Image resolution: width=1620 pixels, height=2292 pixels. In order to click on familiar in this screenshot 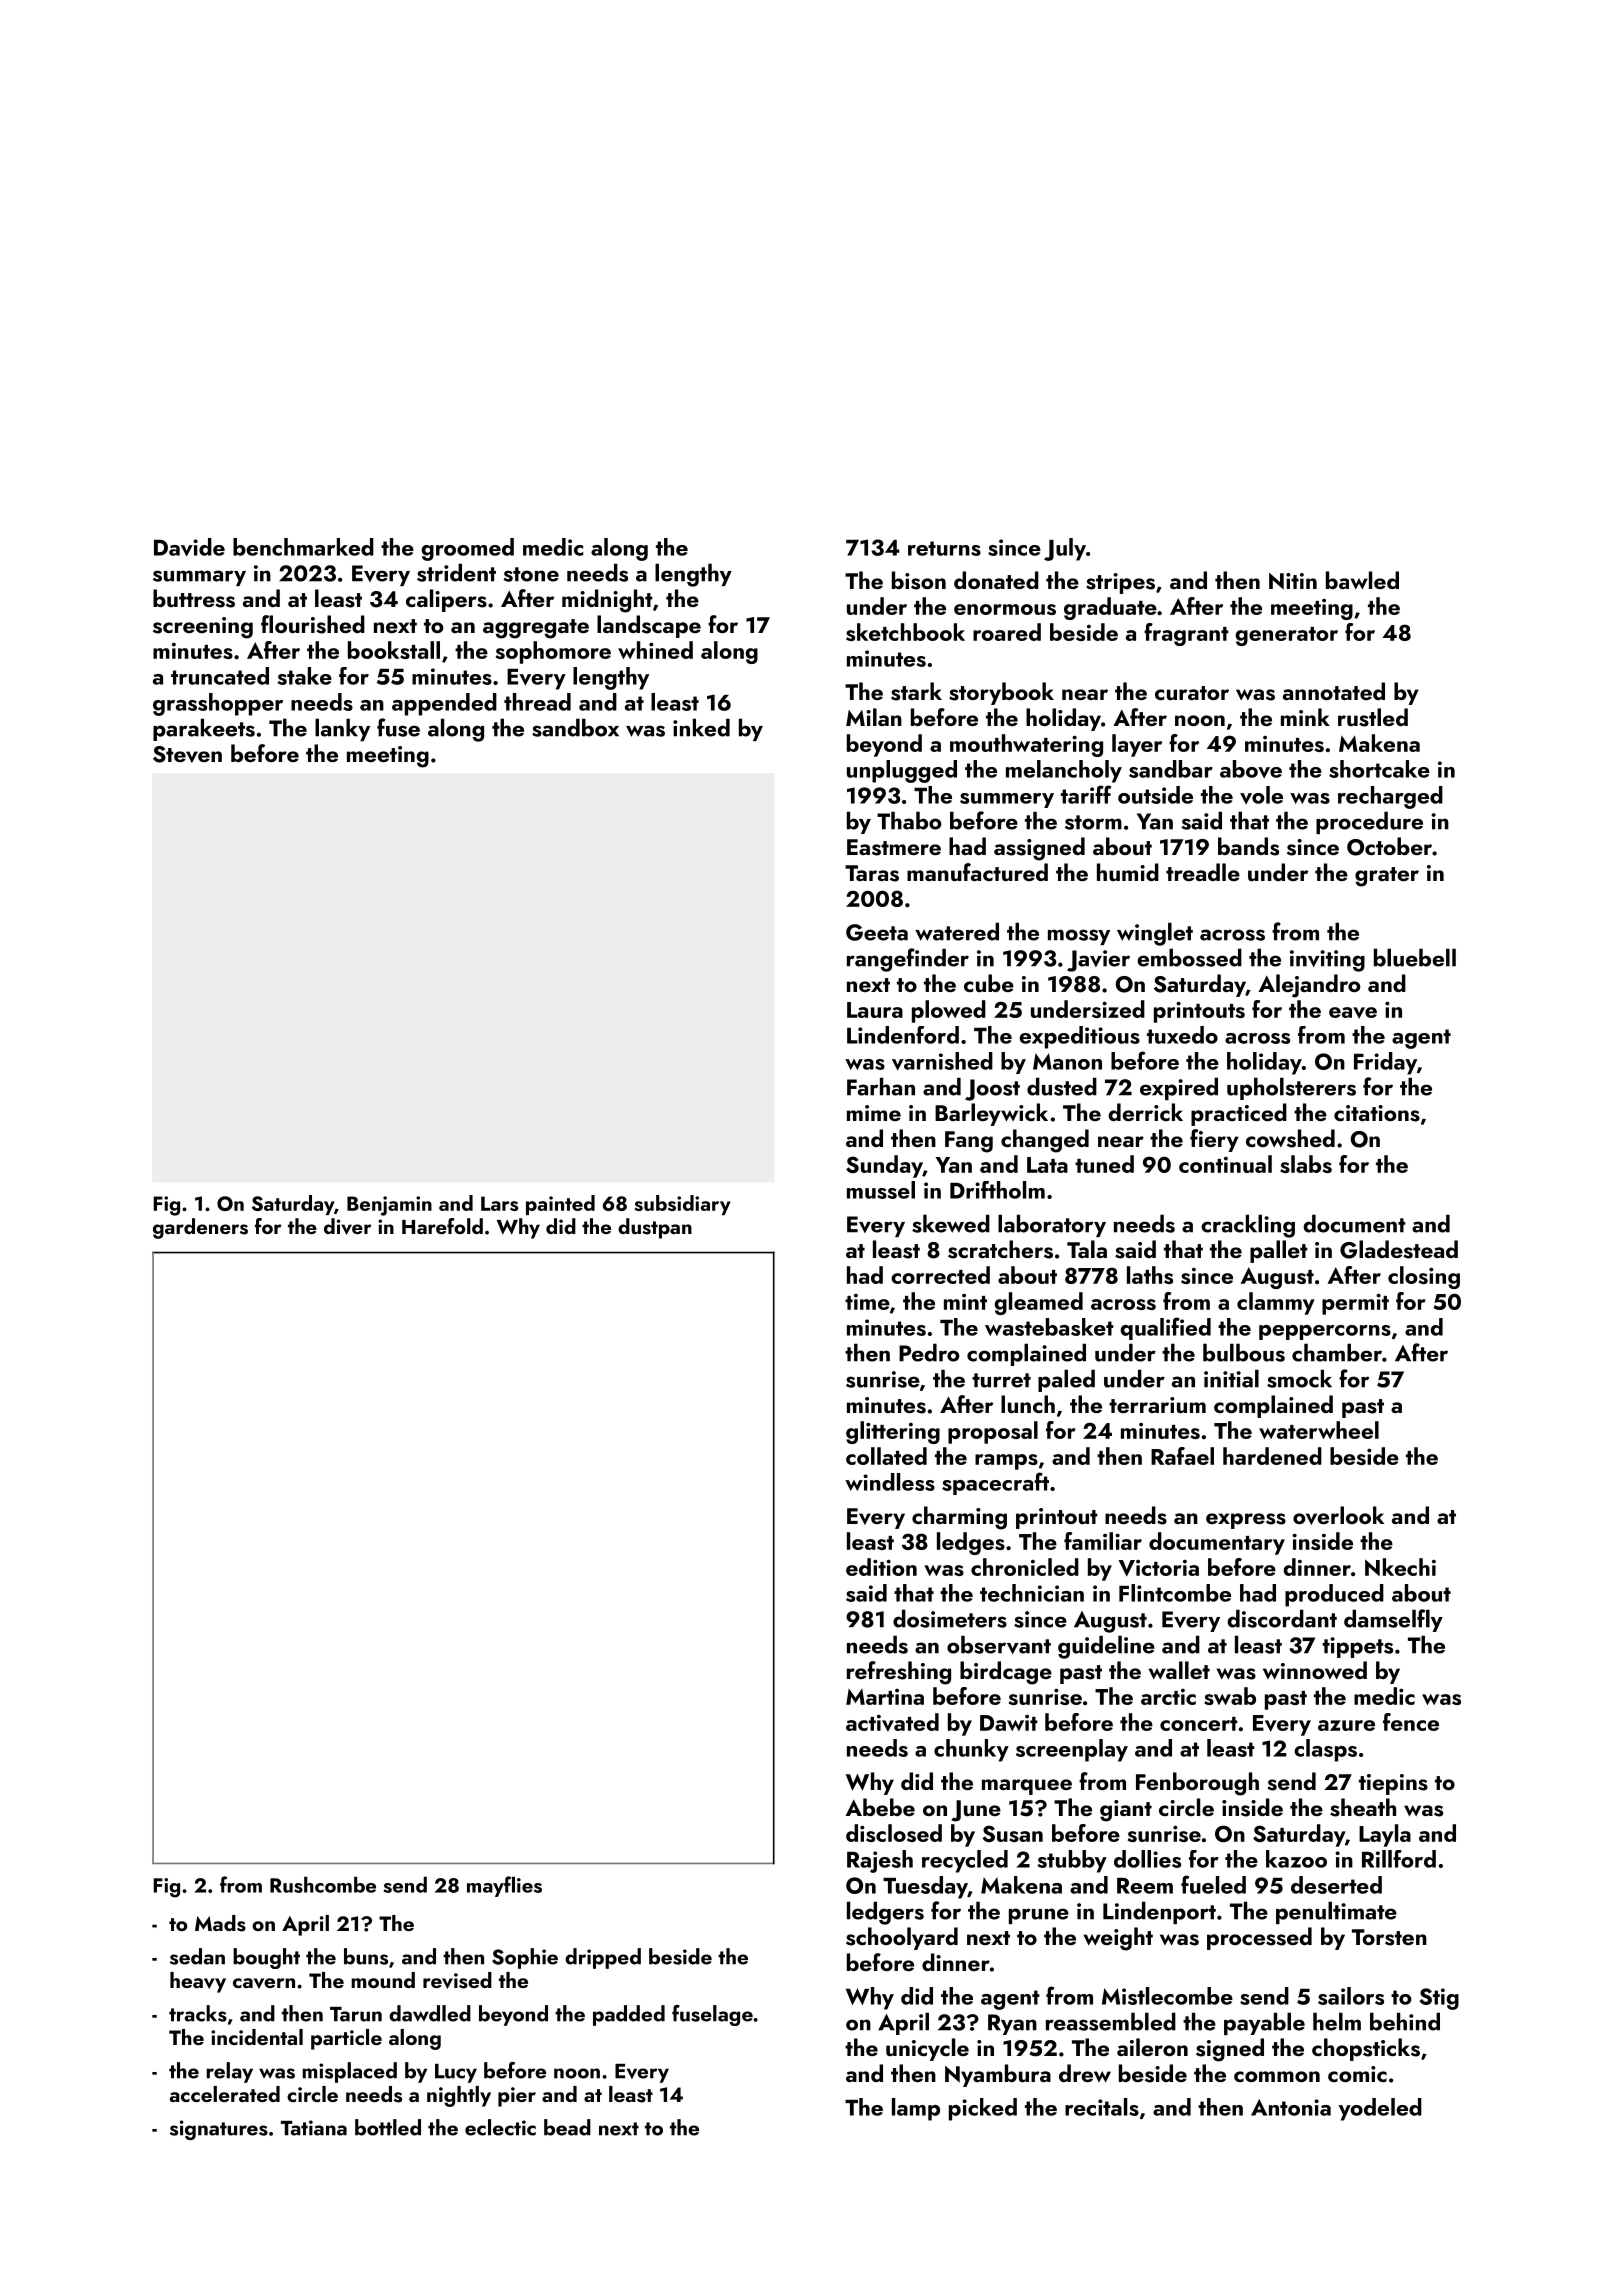, I will do `click(1103, 1541)`.
